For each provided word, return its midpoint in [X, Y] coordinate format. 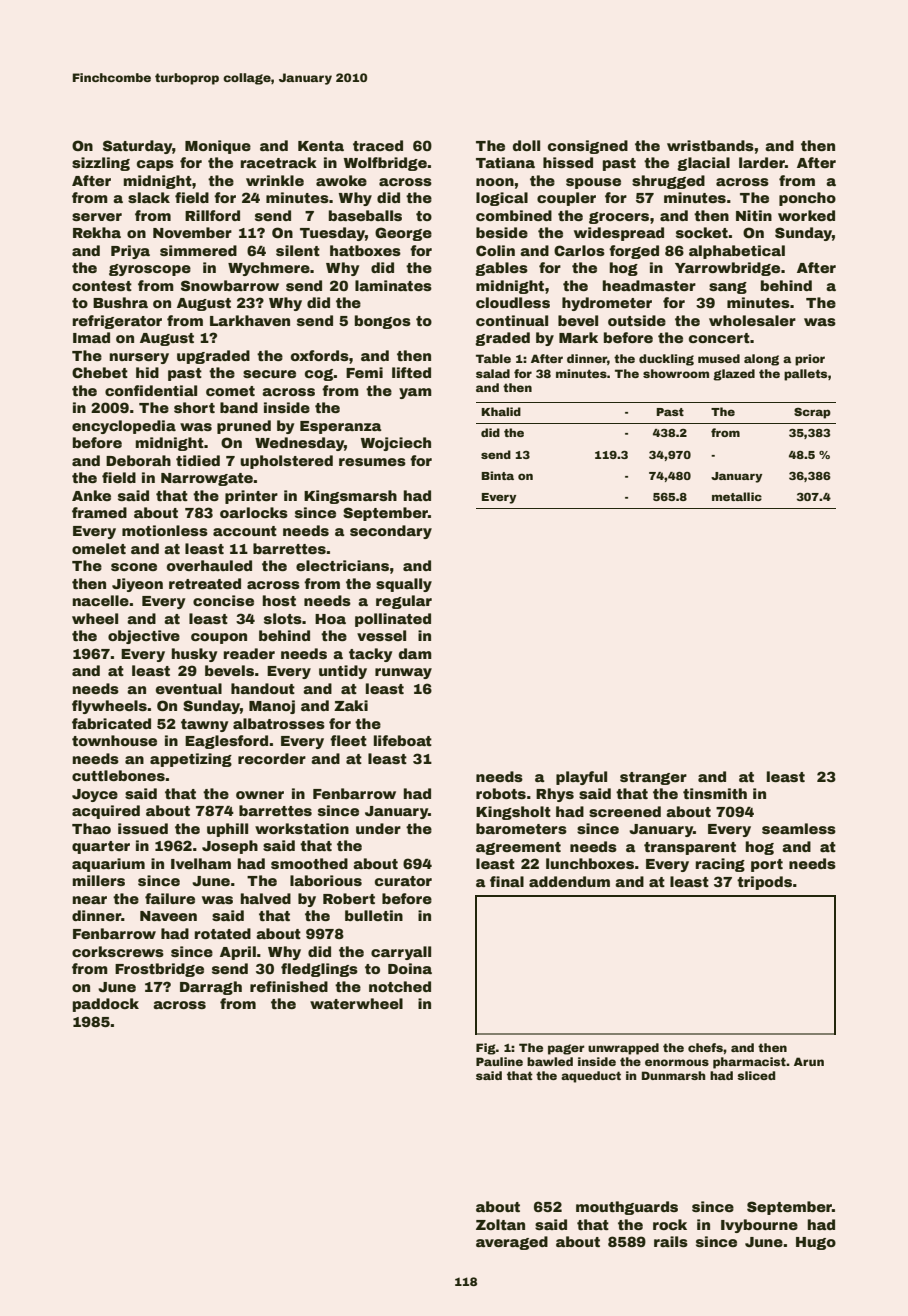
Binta [497, 475]
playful [581, 778]
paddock [106, 1005]
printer [251, 497]
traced [378, 145]
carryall [401, 953]
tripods [764, 883]
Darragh [211, 988]
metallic [737, 496]
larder [762, 162]
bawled [550, 1061]
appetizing [191, 760]
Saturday [137, 147]
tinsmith [715, 793]
